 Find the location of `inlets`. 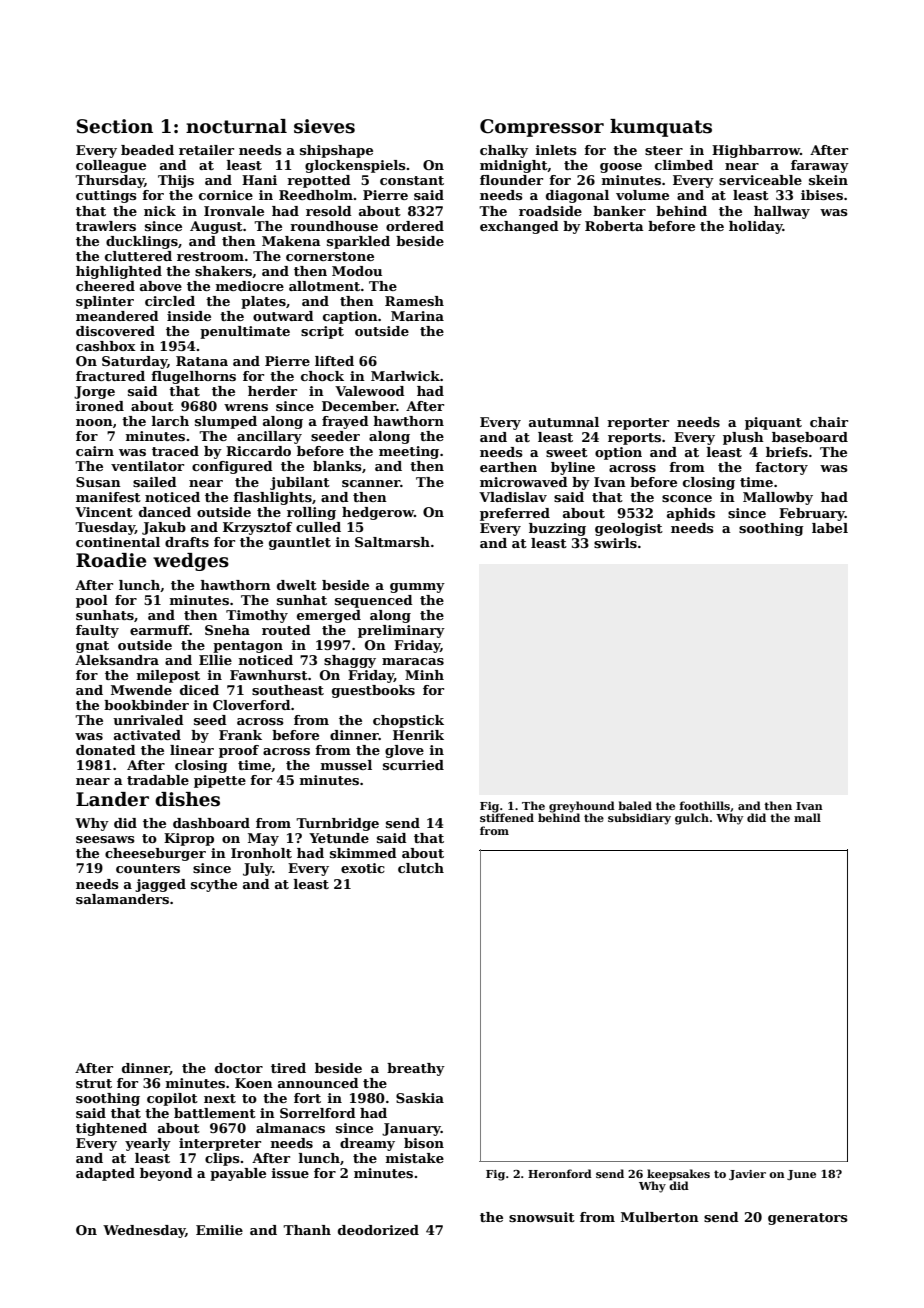

inlets is located at coordinates (556, 150).
